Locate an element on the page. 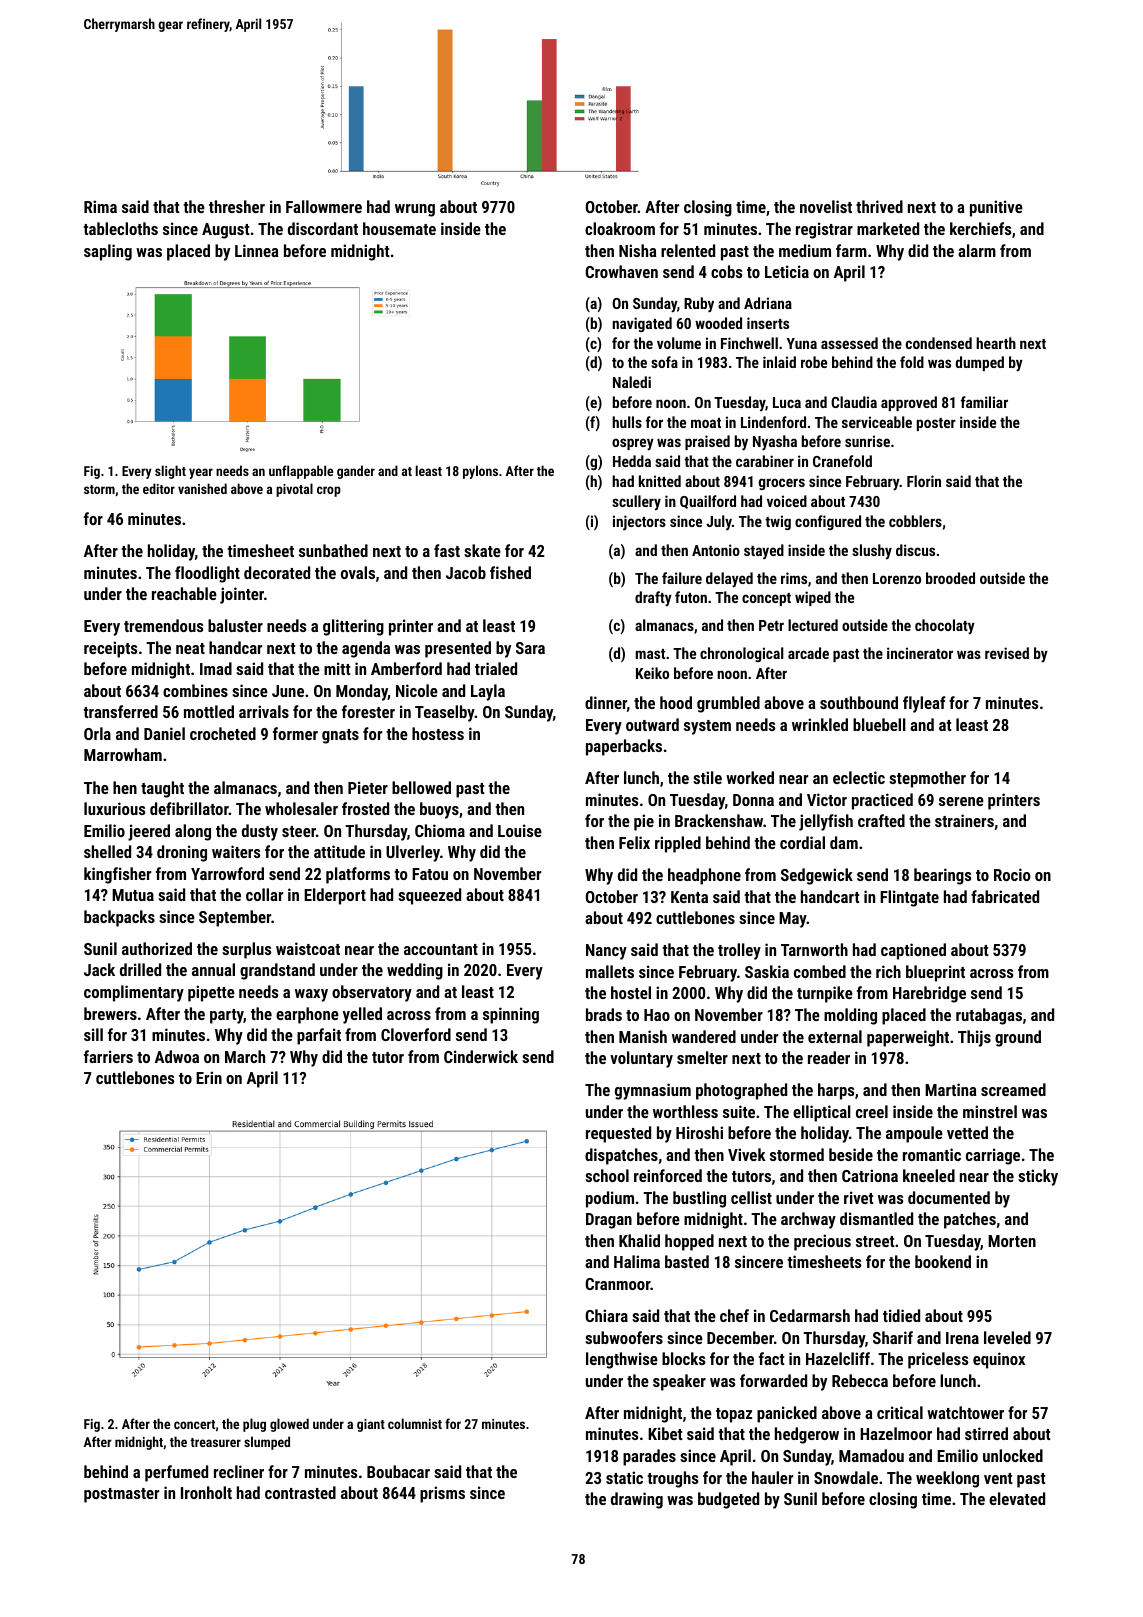  punitive is located at coordinates (996, 208).
